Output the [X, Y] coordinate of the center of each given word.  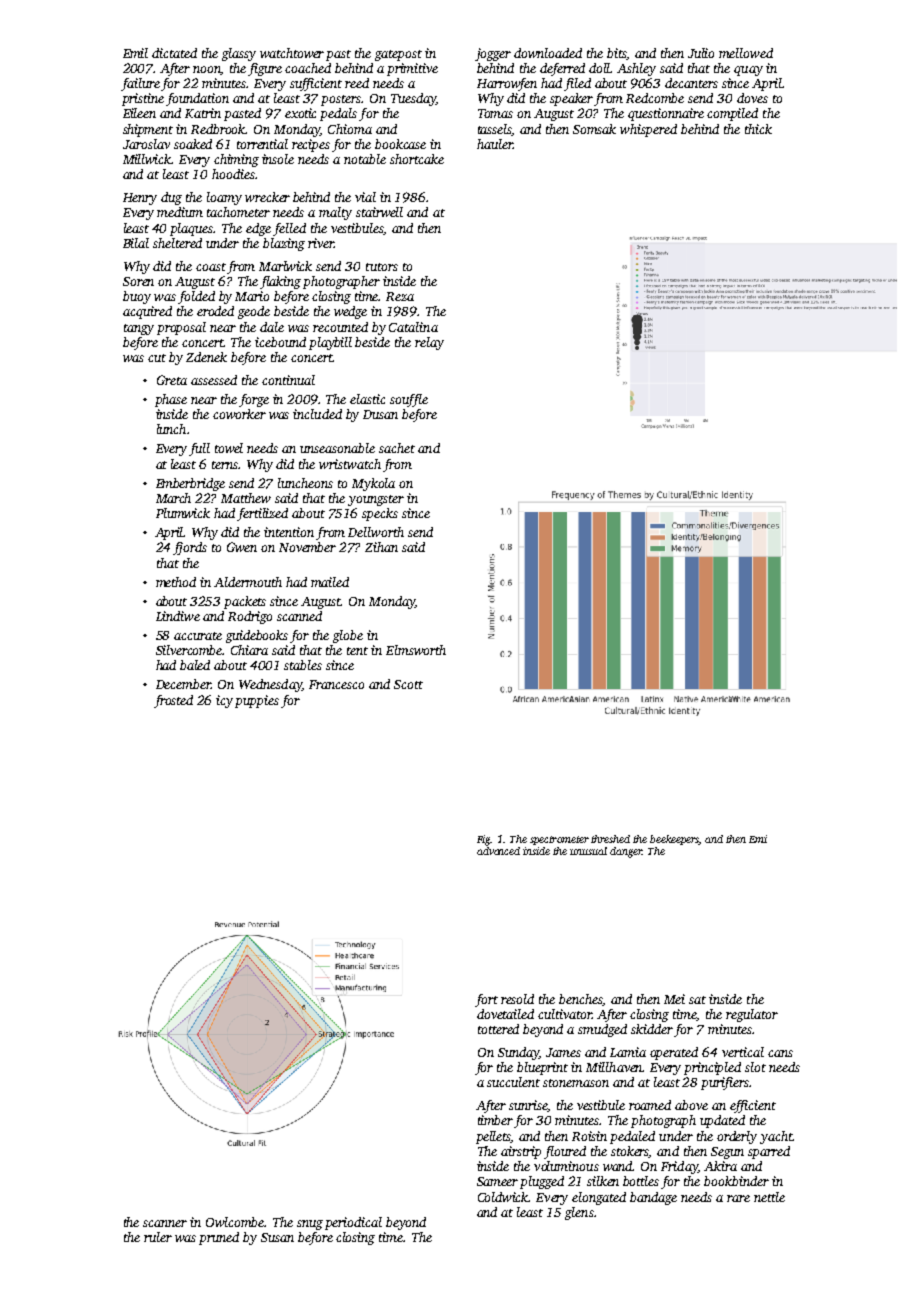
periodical [353, 1223]
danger [626, 852]
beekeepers [674, 840]
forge [254, 400]
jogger [493, 54]
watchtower [292, 53]
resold [517, 999]
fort [486, 1000]
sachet [397, 448]
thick [758, 129]
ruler [158, 1237]
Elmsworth [416, 650]
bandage [653, 1198]
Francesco [336, 684]
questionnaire [666, 114]
